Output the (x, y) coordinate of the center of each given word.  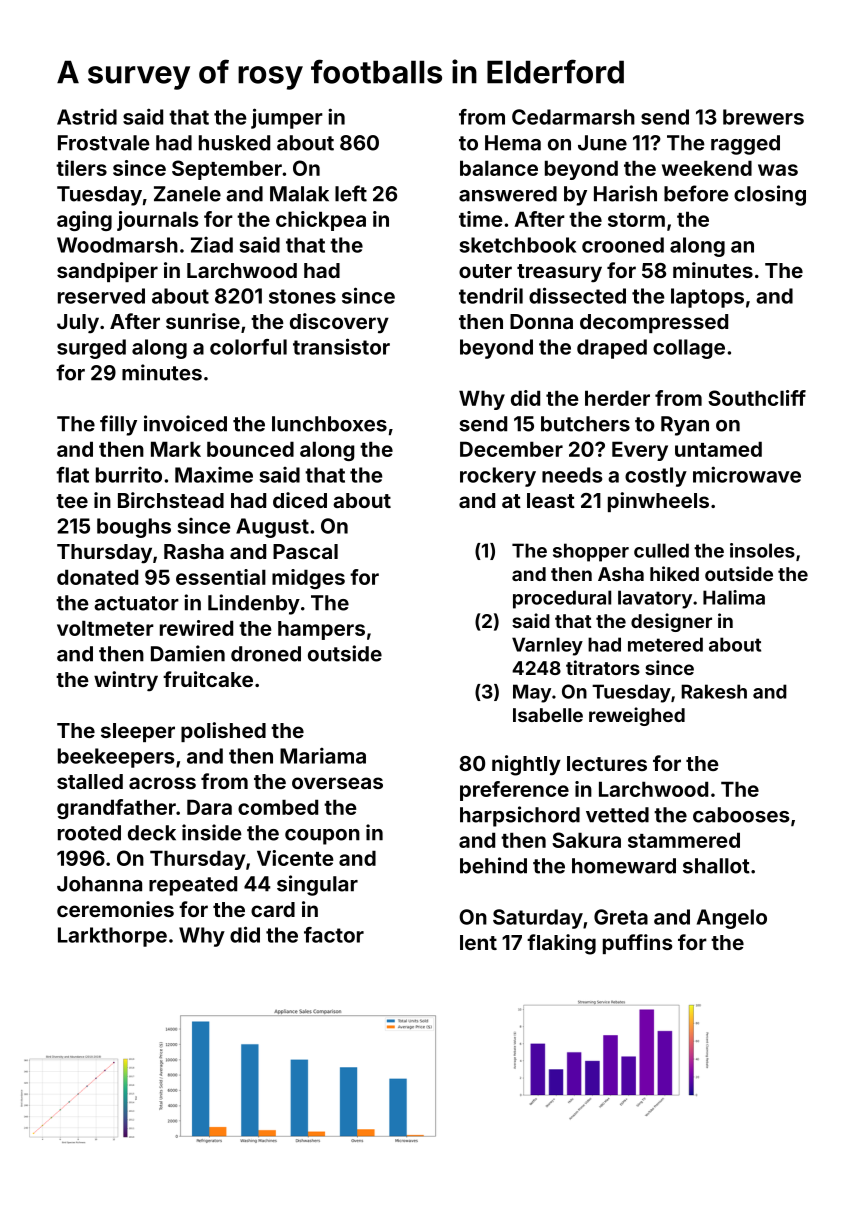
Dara (209, 807)
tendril (491, 295)
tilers (81, 168)
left (351, 193)
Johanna (99, 884)
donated (97, 577)
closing (770, 195)
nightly (526, 765)
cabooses (741, 815)
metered (665, 644)
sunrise (203, 321)
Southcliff (757, 398)
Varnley (547, 646)
